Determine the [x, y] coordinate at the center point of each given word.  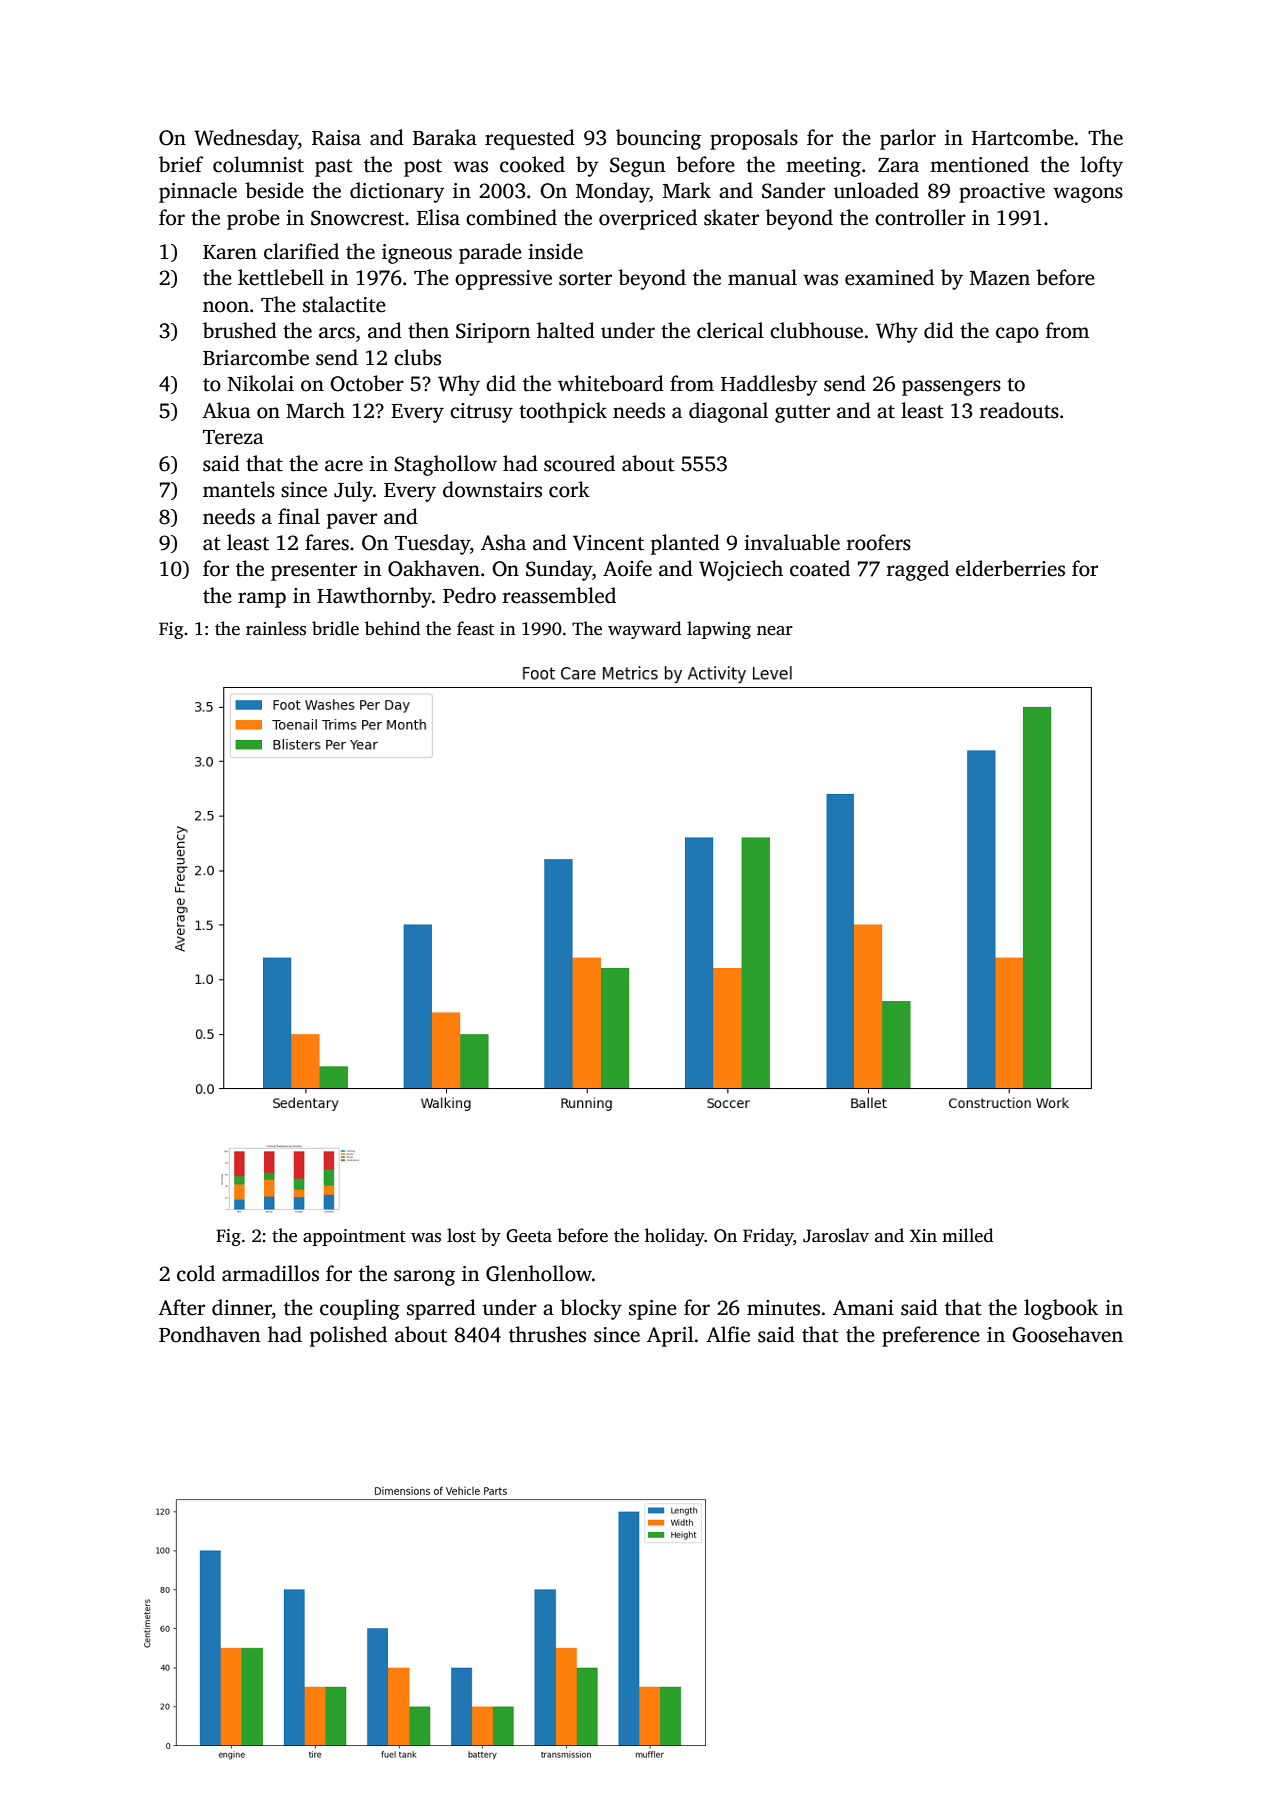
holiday [675, 1237]
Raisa [336, 138]
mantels [239, 489]
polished [348, 1336]
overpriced [648, 219]
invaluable [792, 542]
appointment [354, 1237]
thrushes [547, 1334]
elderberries [1010, 568]
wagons [1088, 195]
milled [967, 1235]
